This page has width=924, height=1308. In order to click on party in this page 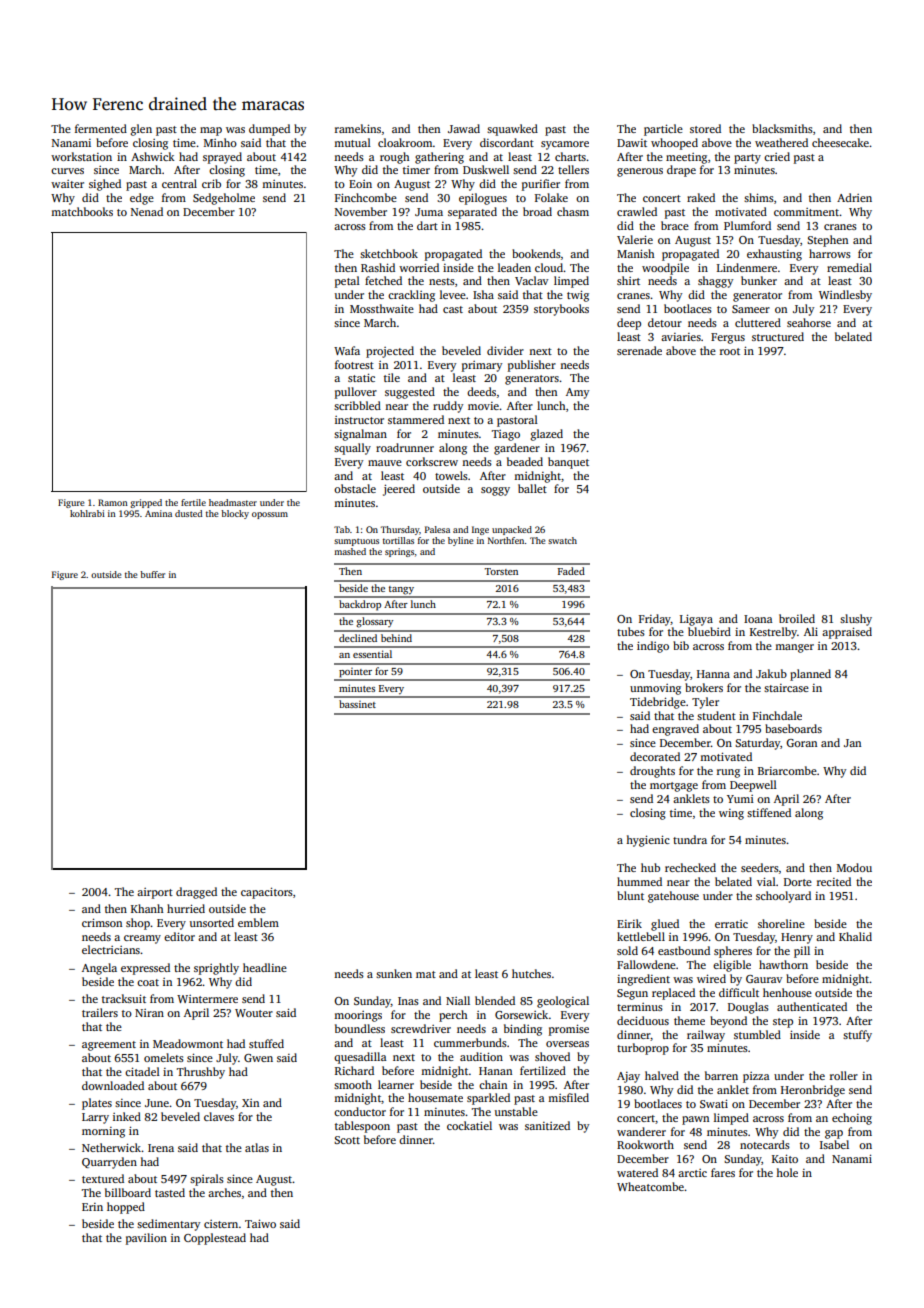, I will do `click(747, 159)`.
